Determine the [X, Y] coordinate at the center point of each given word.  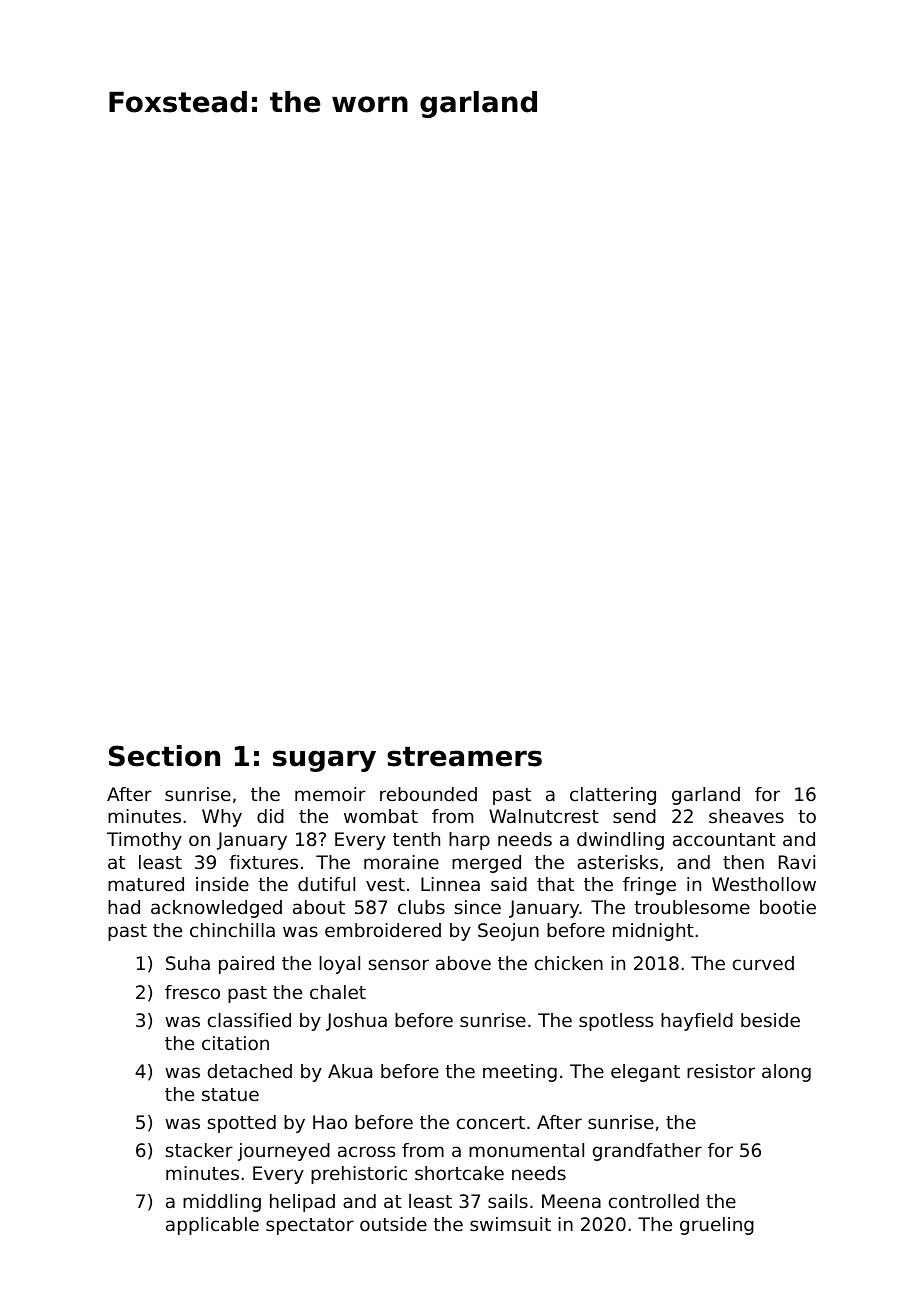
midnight [653, 932]
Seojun [508, 932]
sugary [324, 761]
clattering [613, 796]
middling [222, 1203]
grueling [717, 1226]
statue [230, 1094]
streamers [464, 756]
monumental [526, 1150]
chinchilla [232, 930]
